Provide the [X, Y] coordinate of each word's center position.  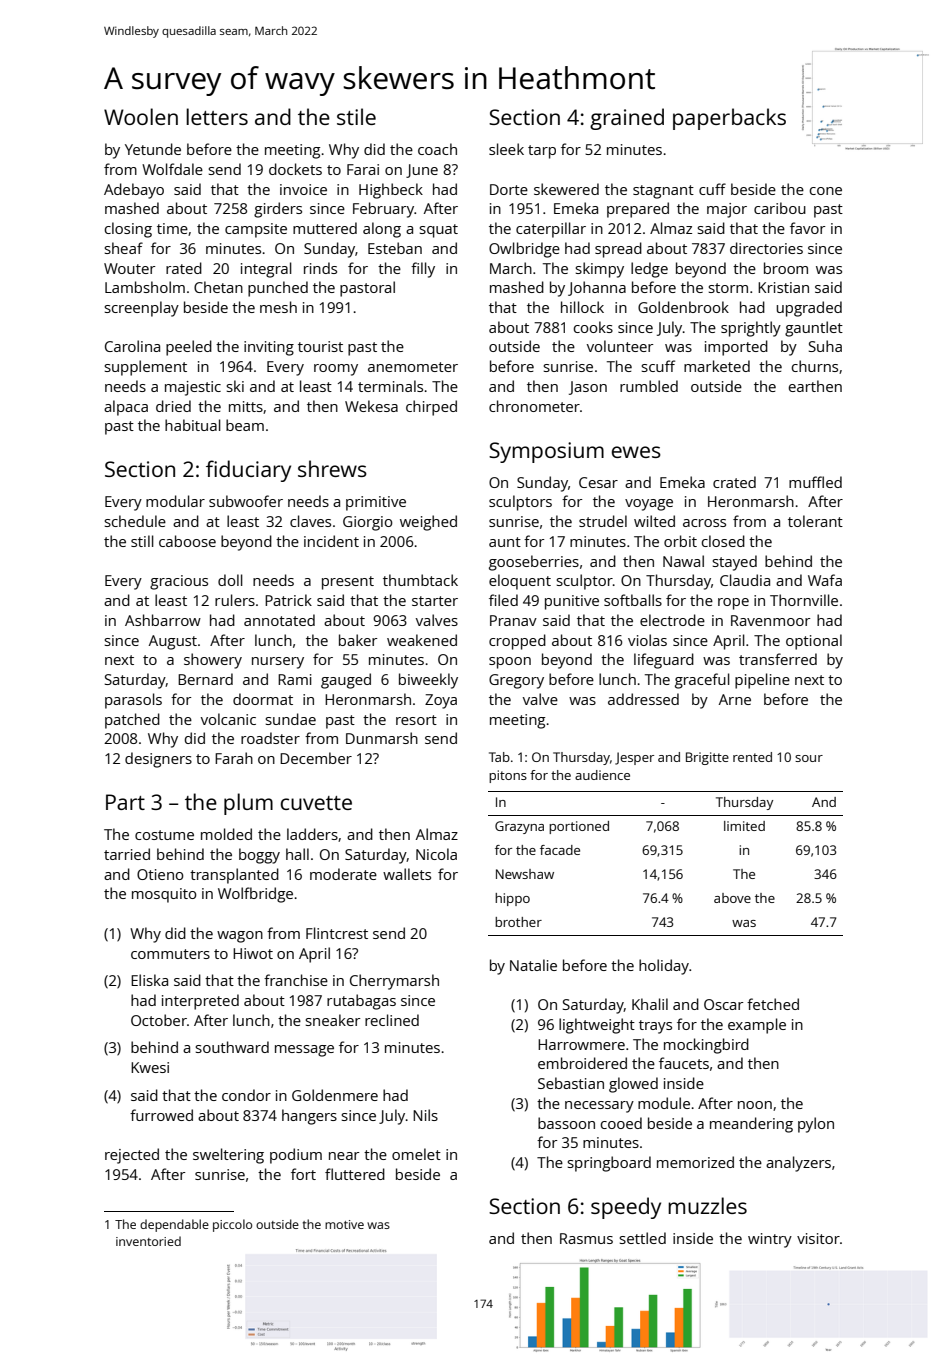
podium [296, 1156]
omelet [416, 1154]
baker [358, 640]
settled [643, 1238]
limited [744, 826]
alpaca [126, 408]
